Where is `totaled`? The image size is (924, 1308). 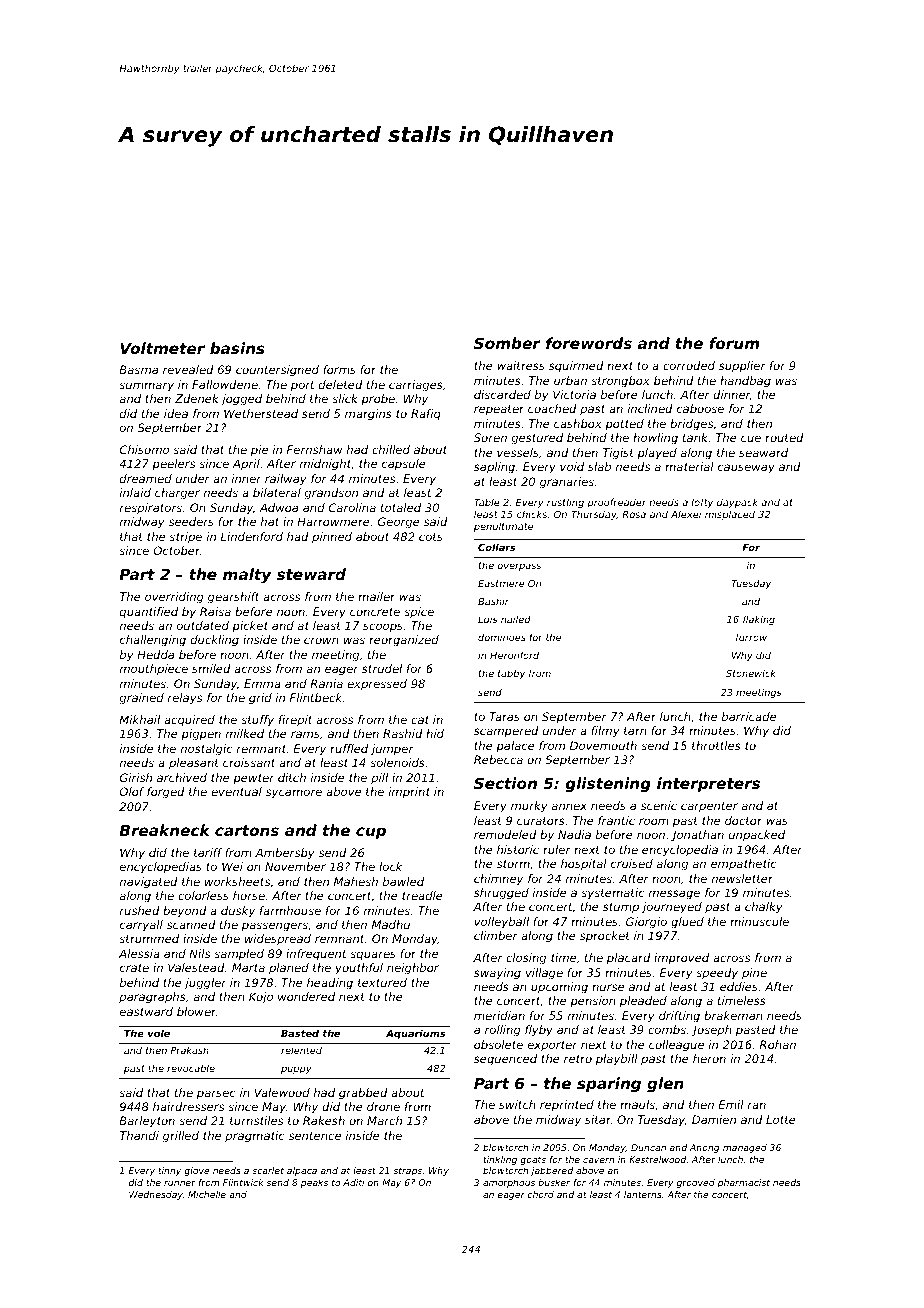 totaled is located at coordinates (401, 507).
